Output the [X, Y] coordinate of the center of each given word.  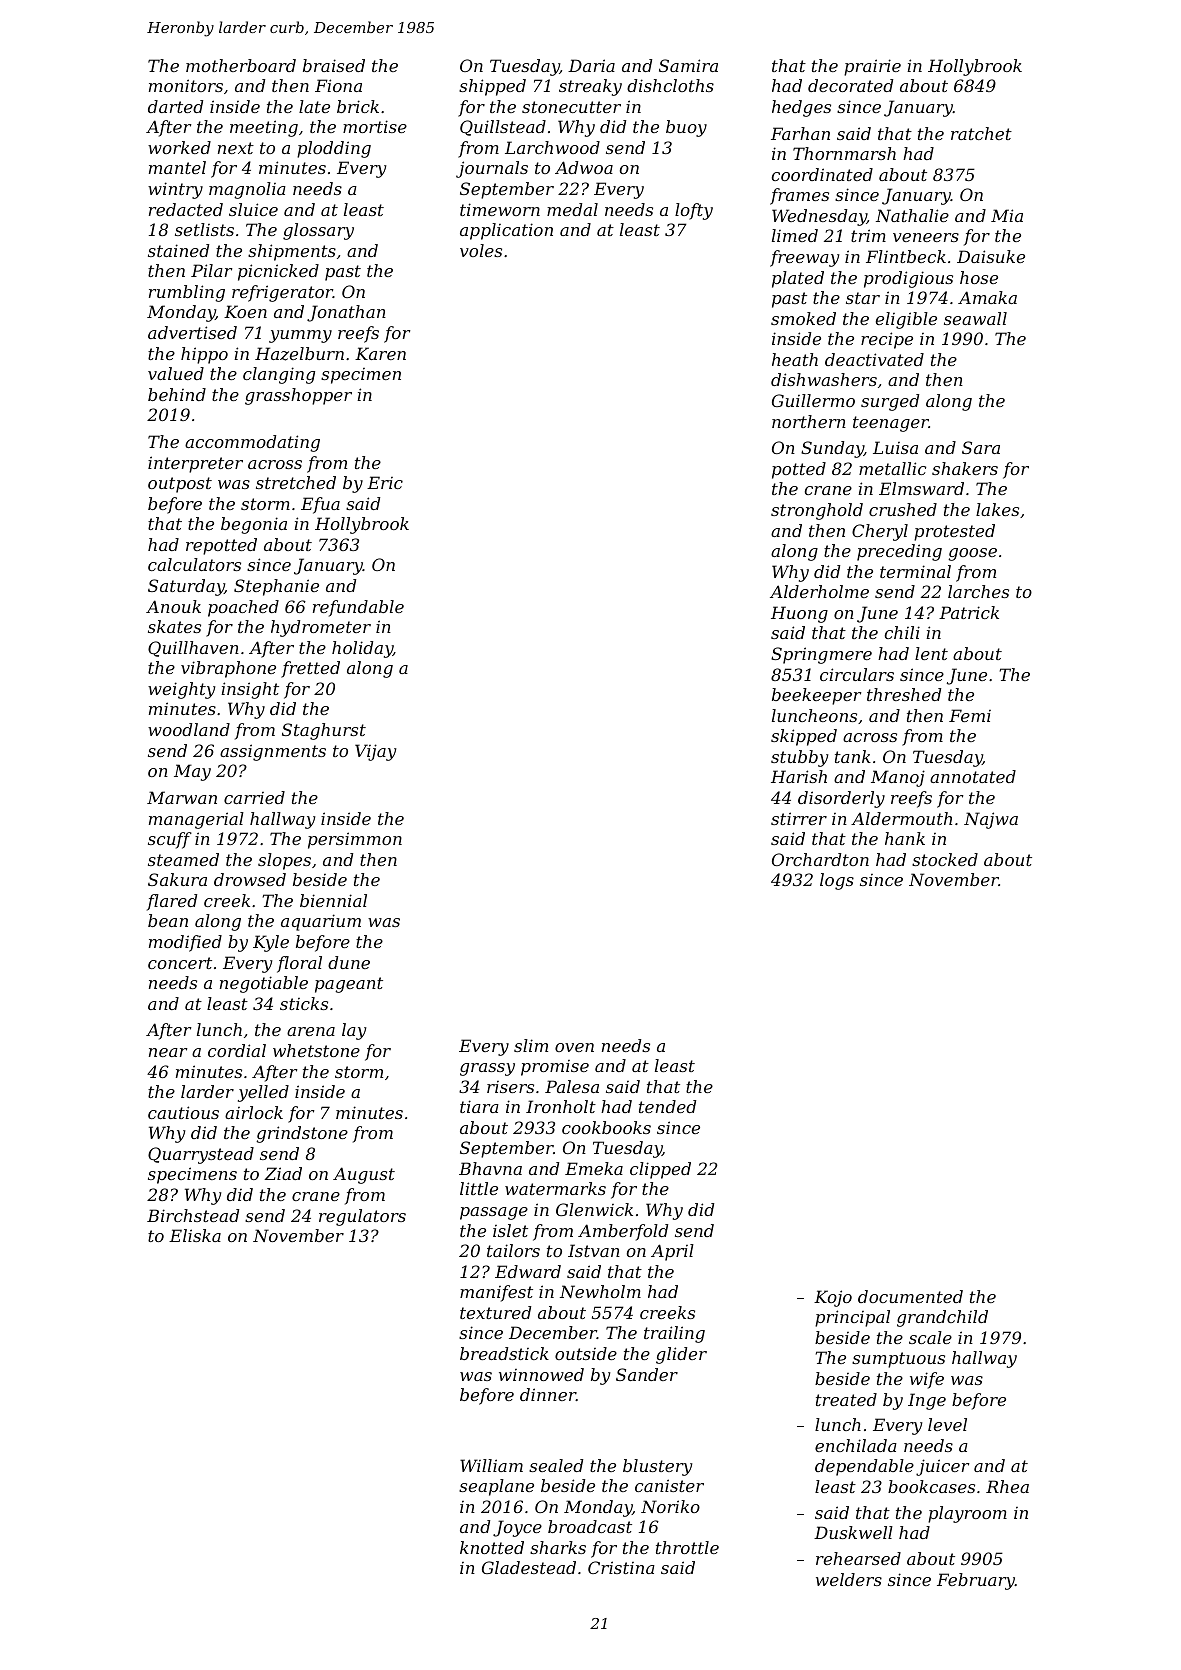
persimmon [355, 840]
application [506, 231]
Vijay [376, 752]
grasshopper [298, 396]
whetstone [316, 1050]
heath [795, 359]
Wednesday [819, 217]
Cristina [621, 1567]
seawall [975, 318]
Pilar [212, 270]
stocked [945, 859]
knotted [492, 1547]
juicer [943, 1467]
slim [531, 1045]
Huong [799, 614]
